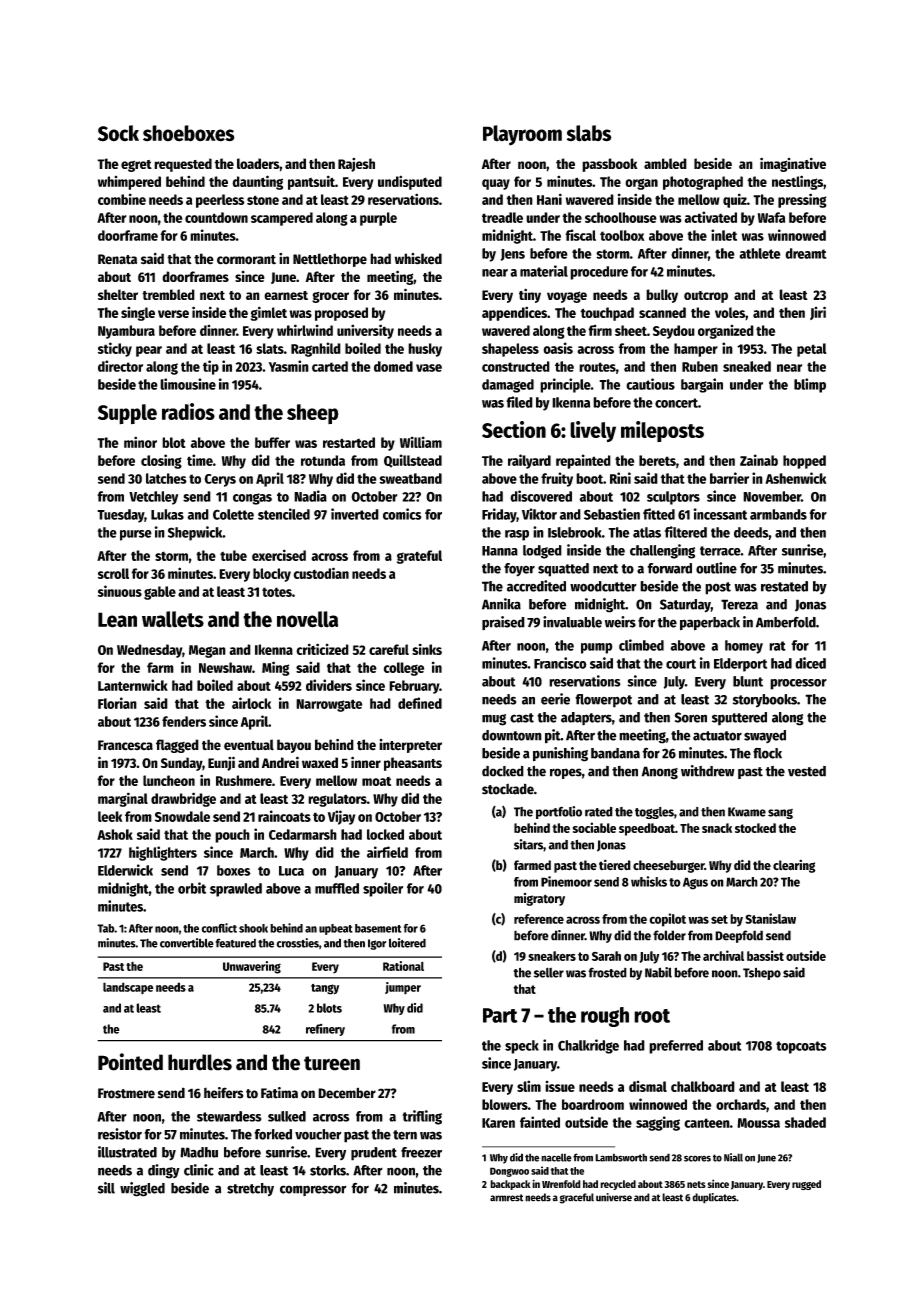 This page has width=924, height=1308. Describe the element at coordinates (519, 402) in the page. I see `filed` at that location.
